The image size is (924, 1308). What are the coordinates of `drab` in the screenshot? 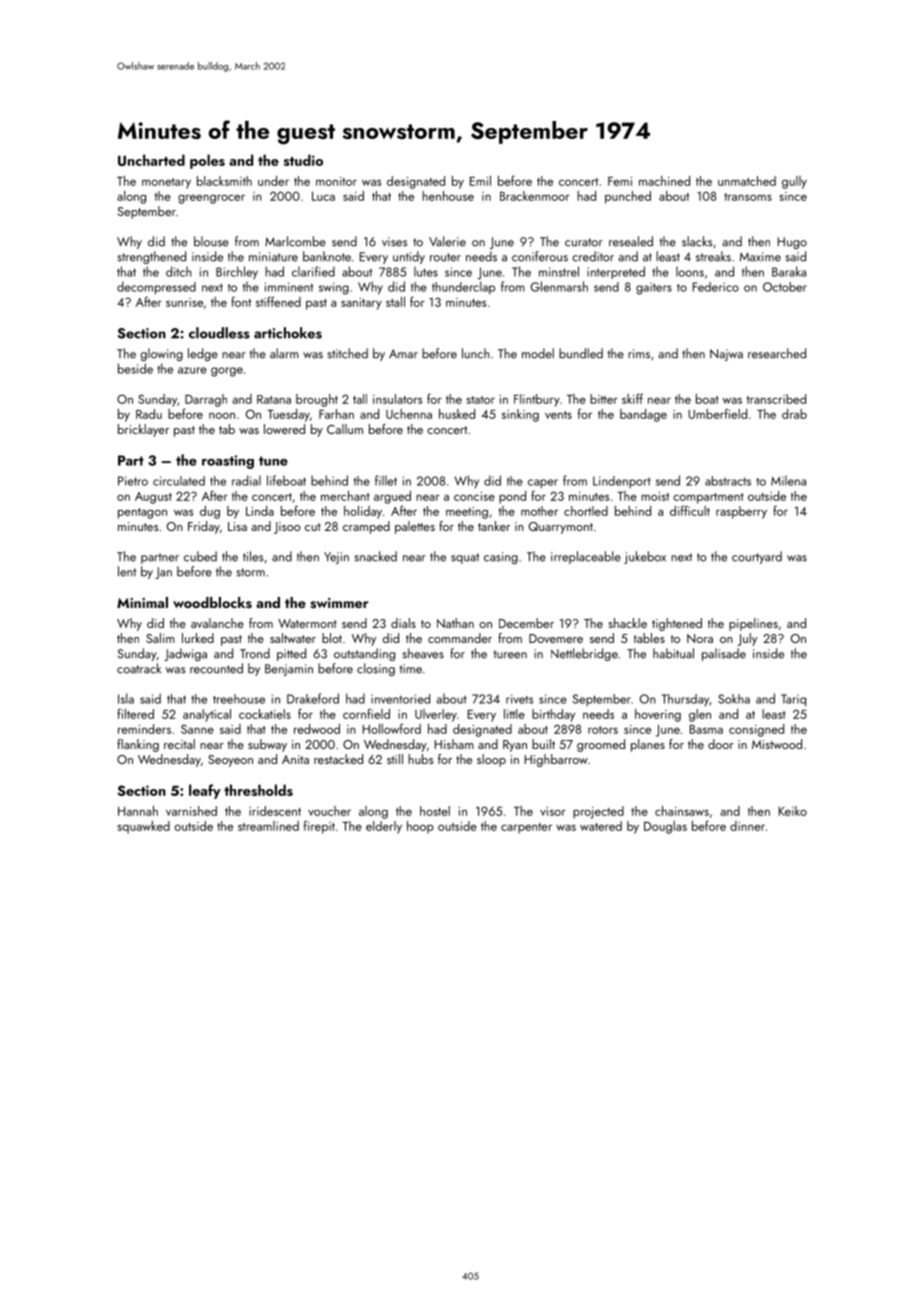 It's located at (794, 414).
